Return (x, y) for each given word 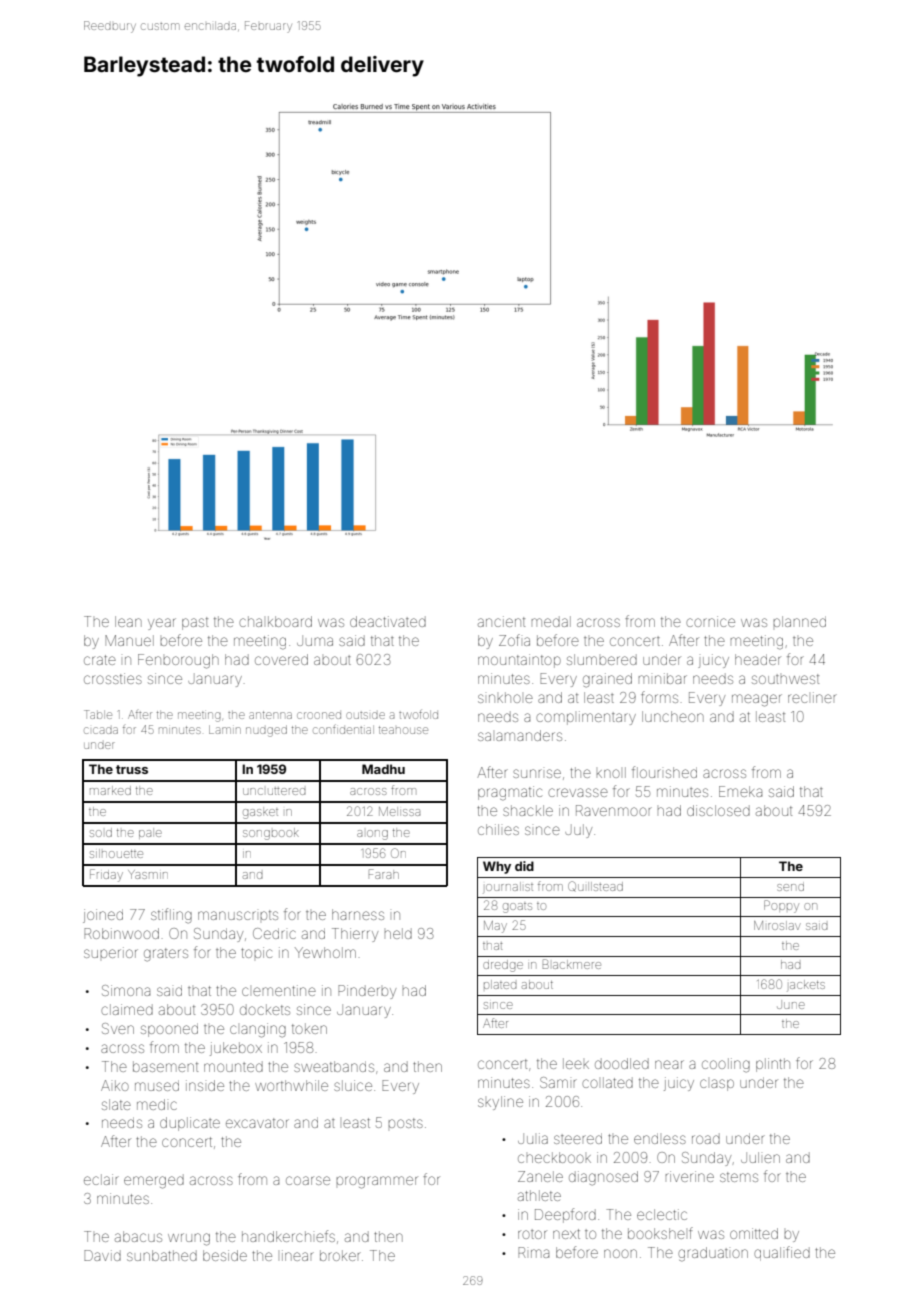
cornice (710, 621)
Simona (126, 990)
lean (128, 621)
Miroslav (777, 925)
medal (551, 621)
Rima (533, 1252)
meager (757, 700)
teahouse (403, 730)
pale (150, 834)
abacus (138, 1236)
